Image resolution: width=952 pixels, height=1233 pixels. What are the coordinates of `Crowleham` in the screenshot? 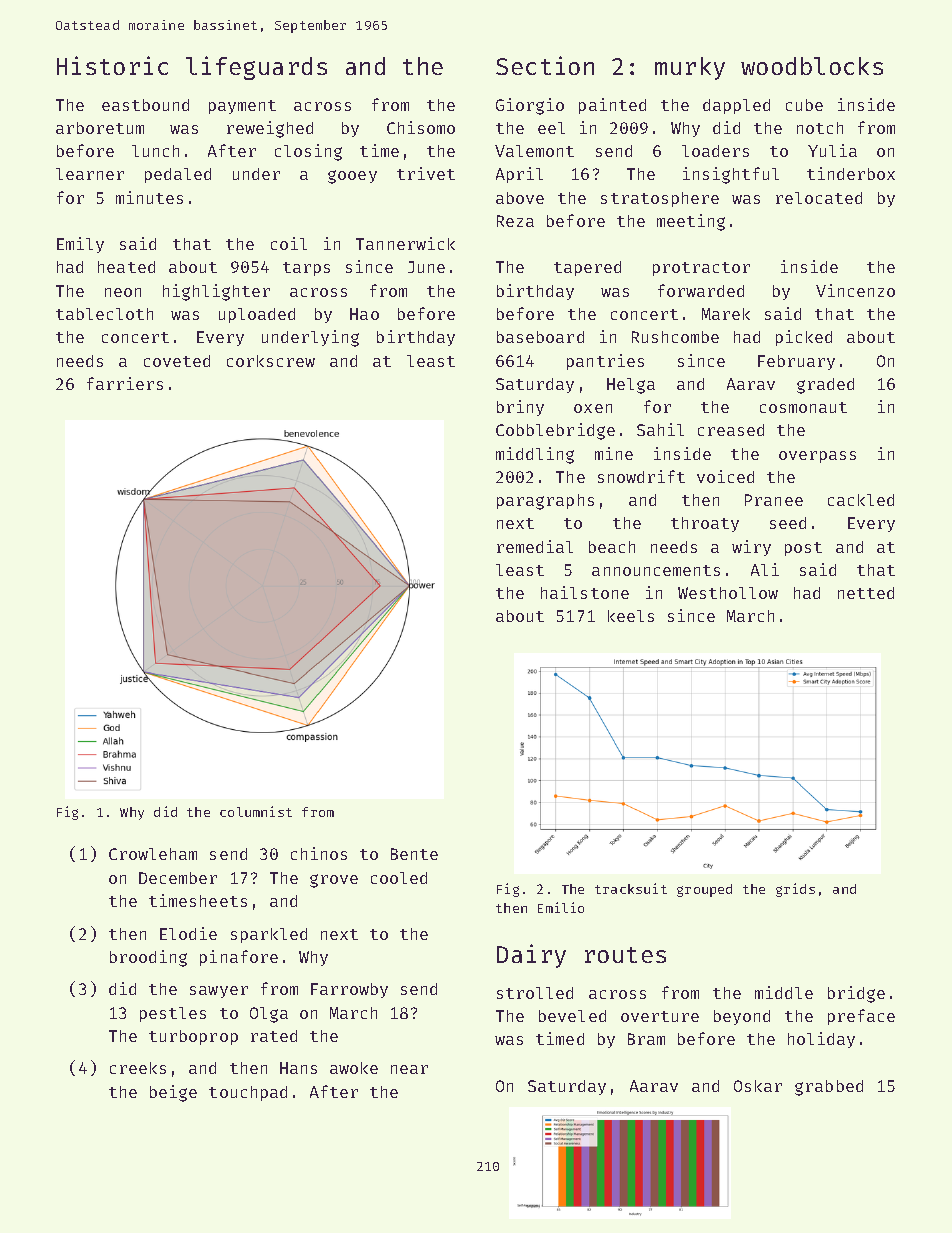 It's located at (153, 854).
